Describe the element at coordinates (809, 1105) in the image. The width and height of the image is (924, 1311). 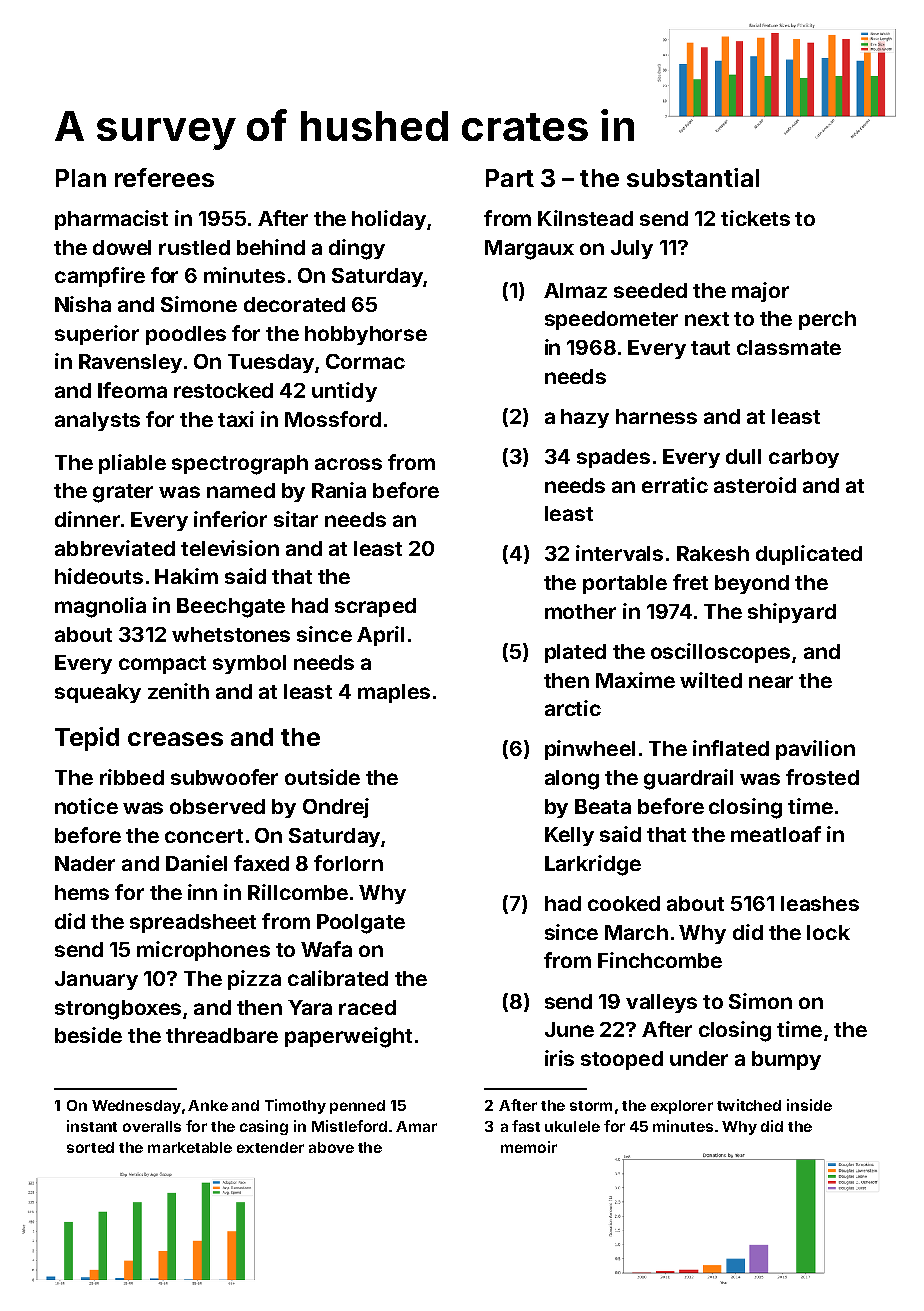
I see `inside` at that location.
